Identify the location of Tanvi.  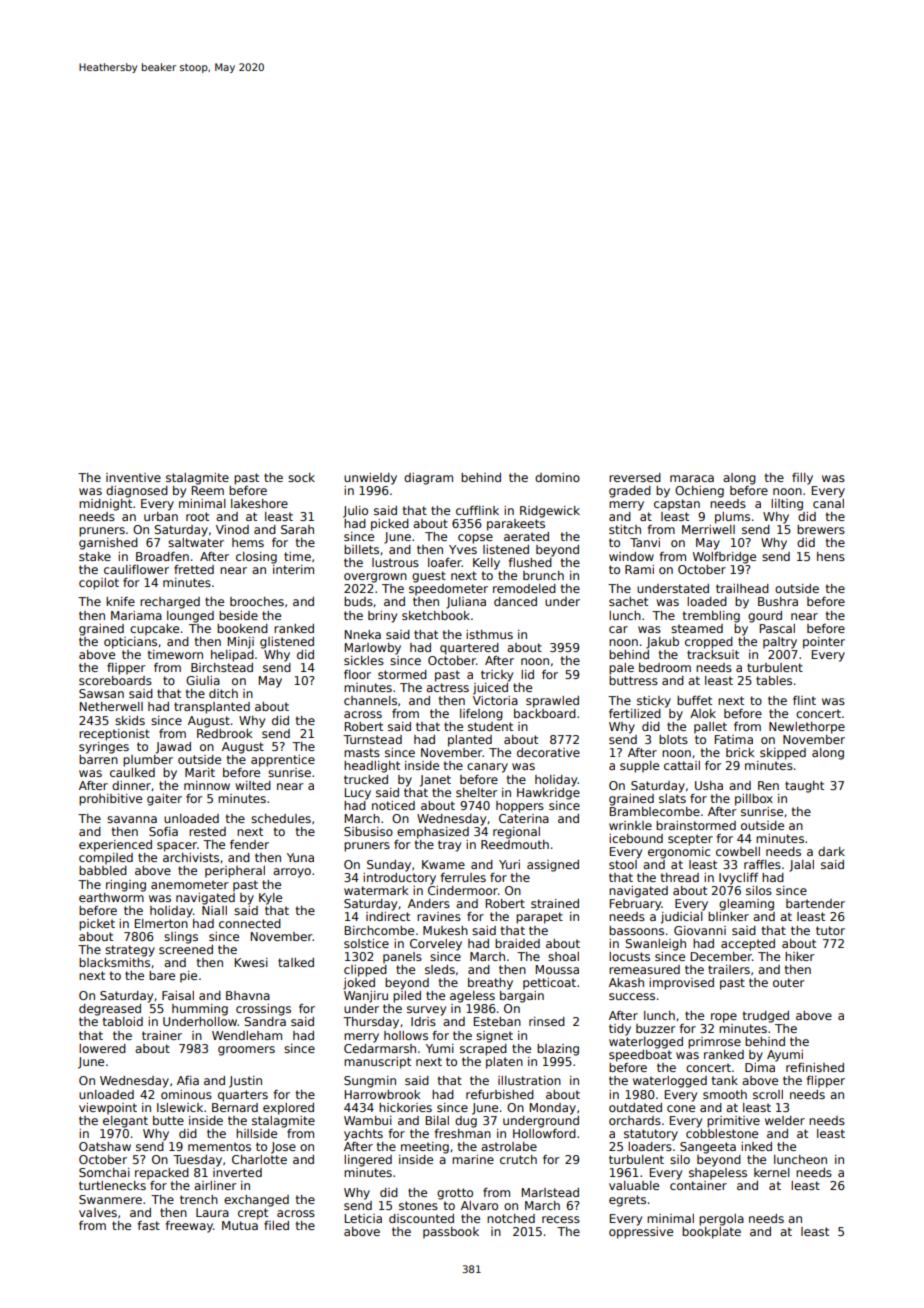
(645, 542).
